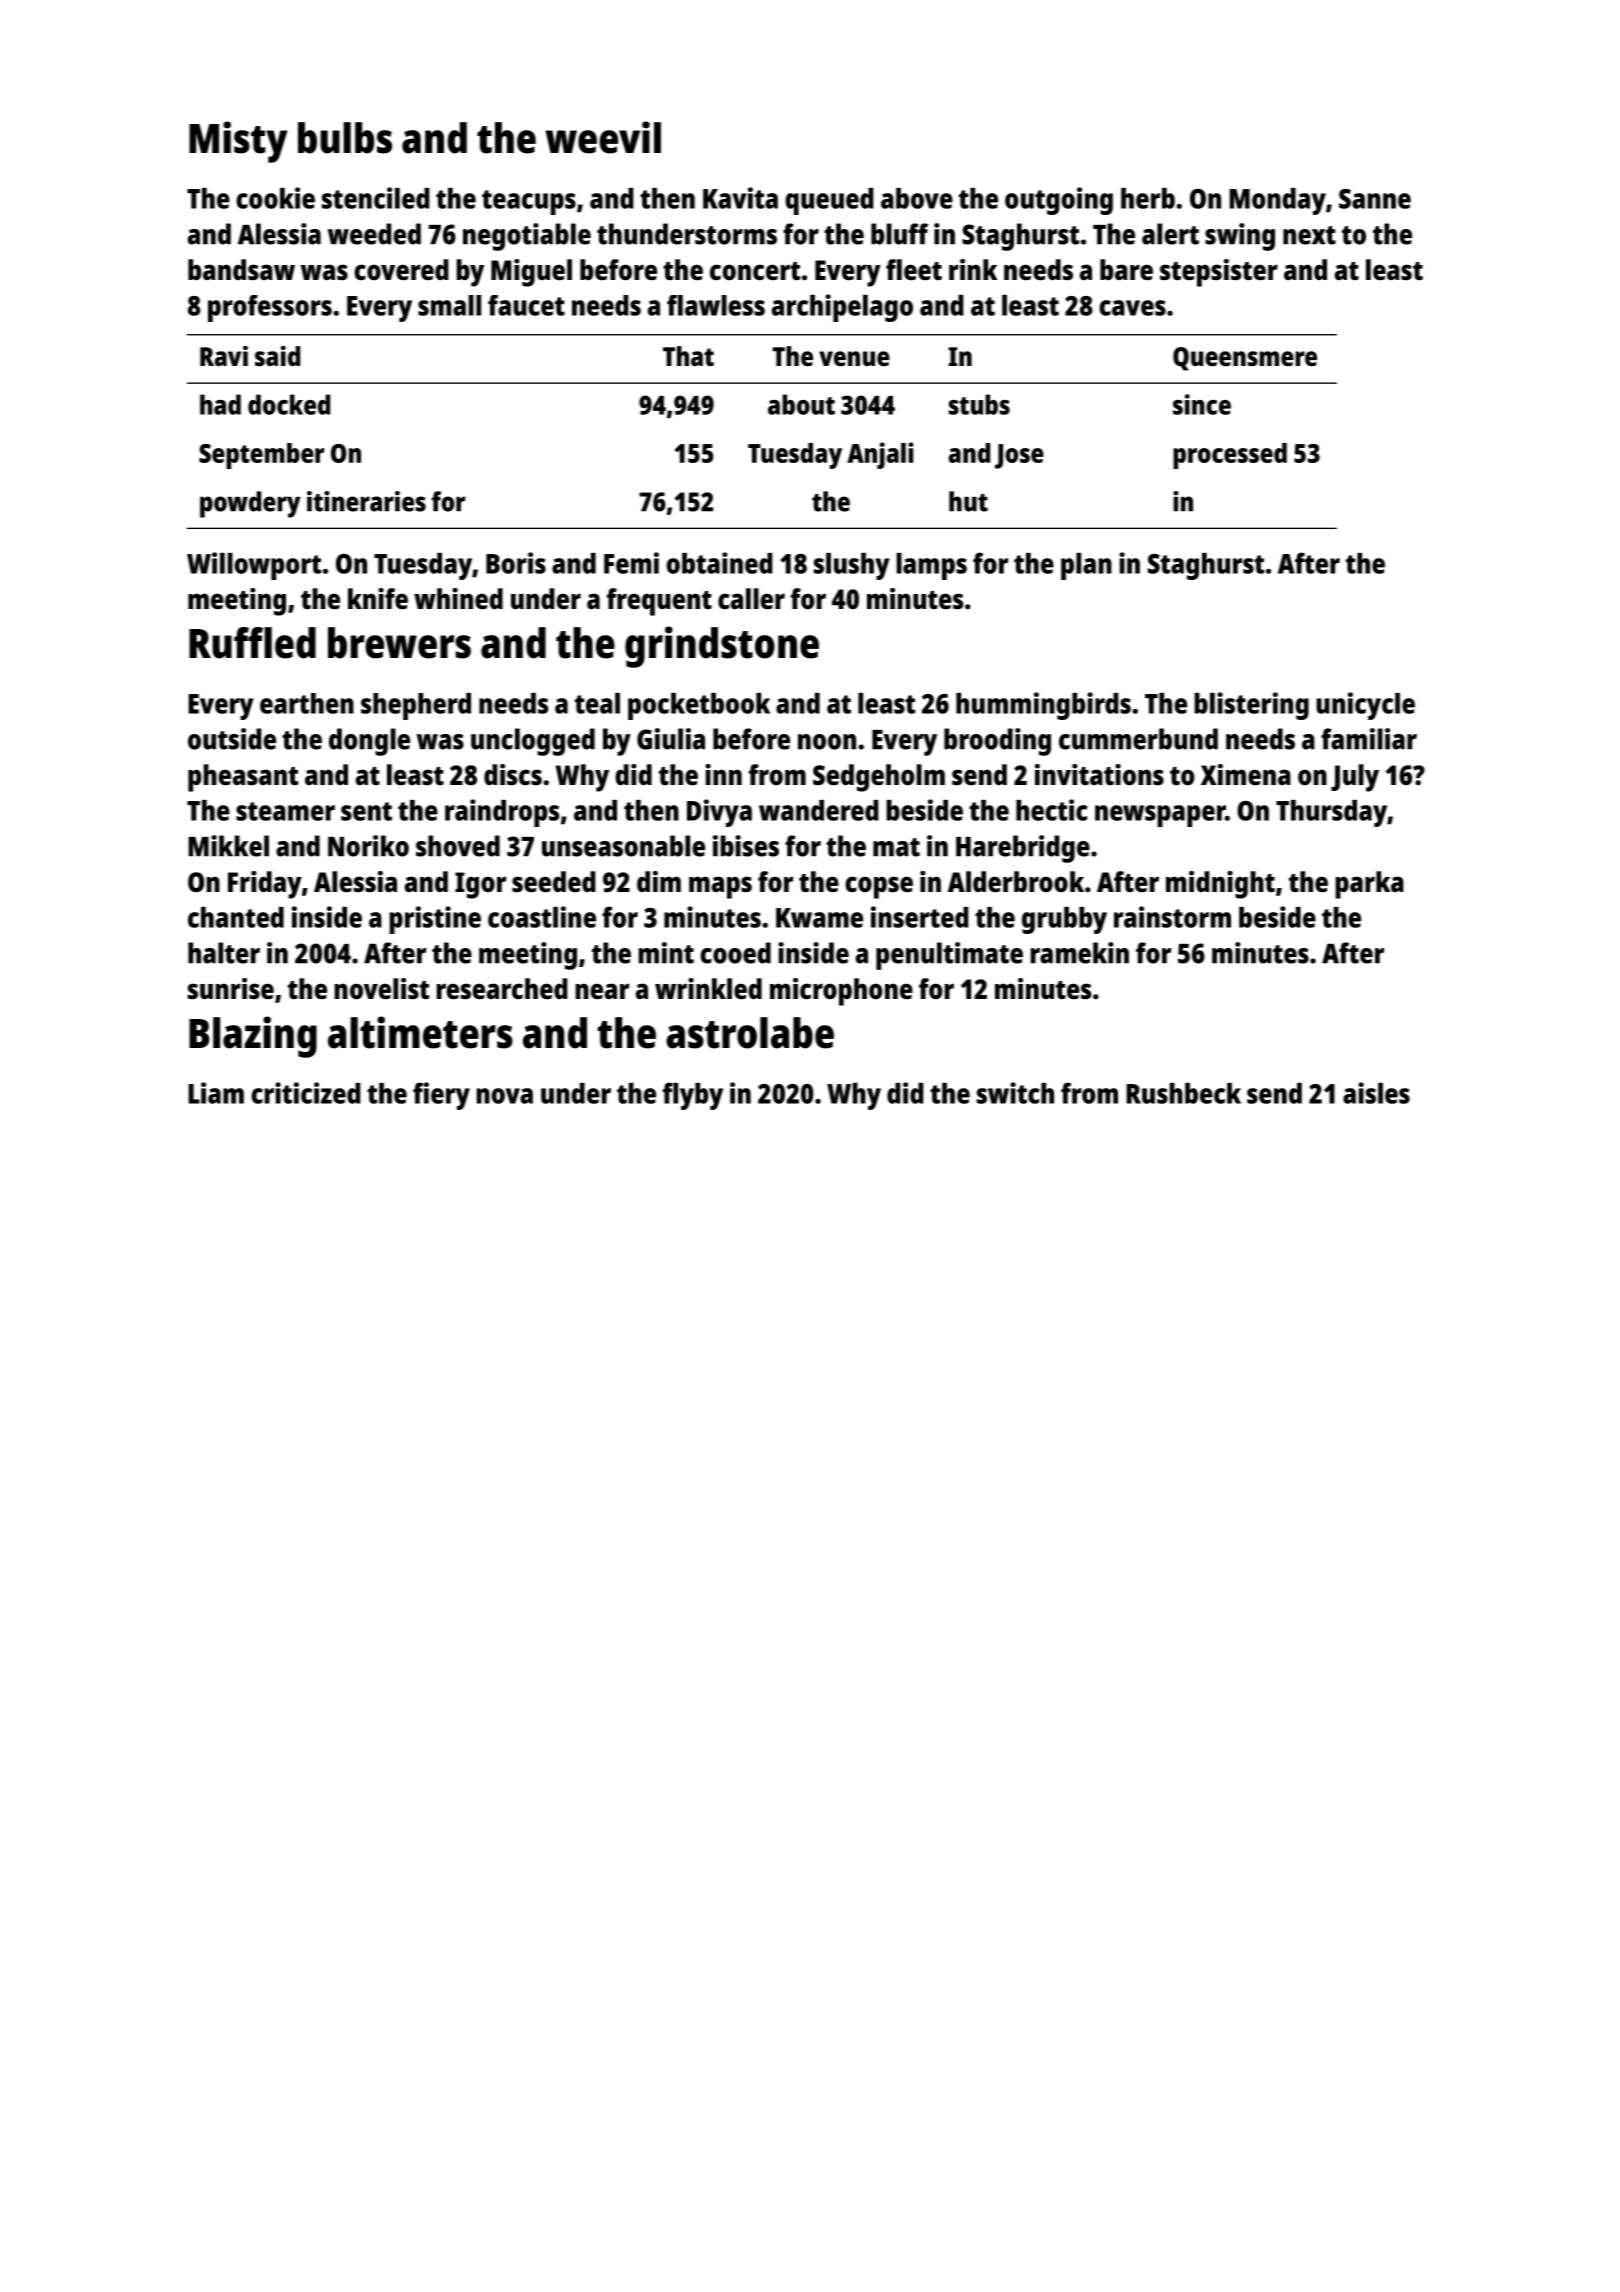  What do you see at coordinates (399, 643) in the screenshot?
I see `brewers` at bounding box center [399, 643].
